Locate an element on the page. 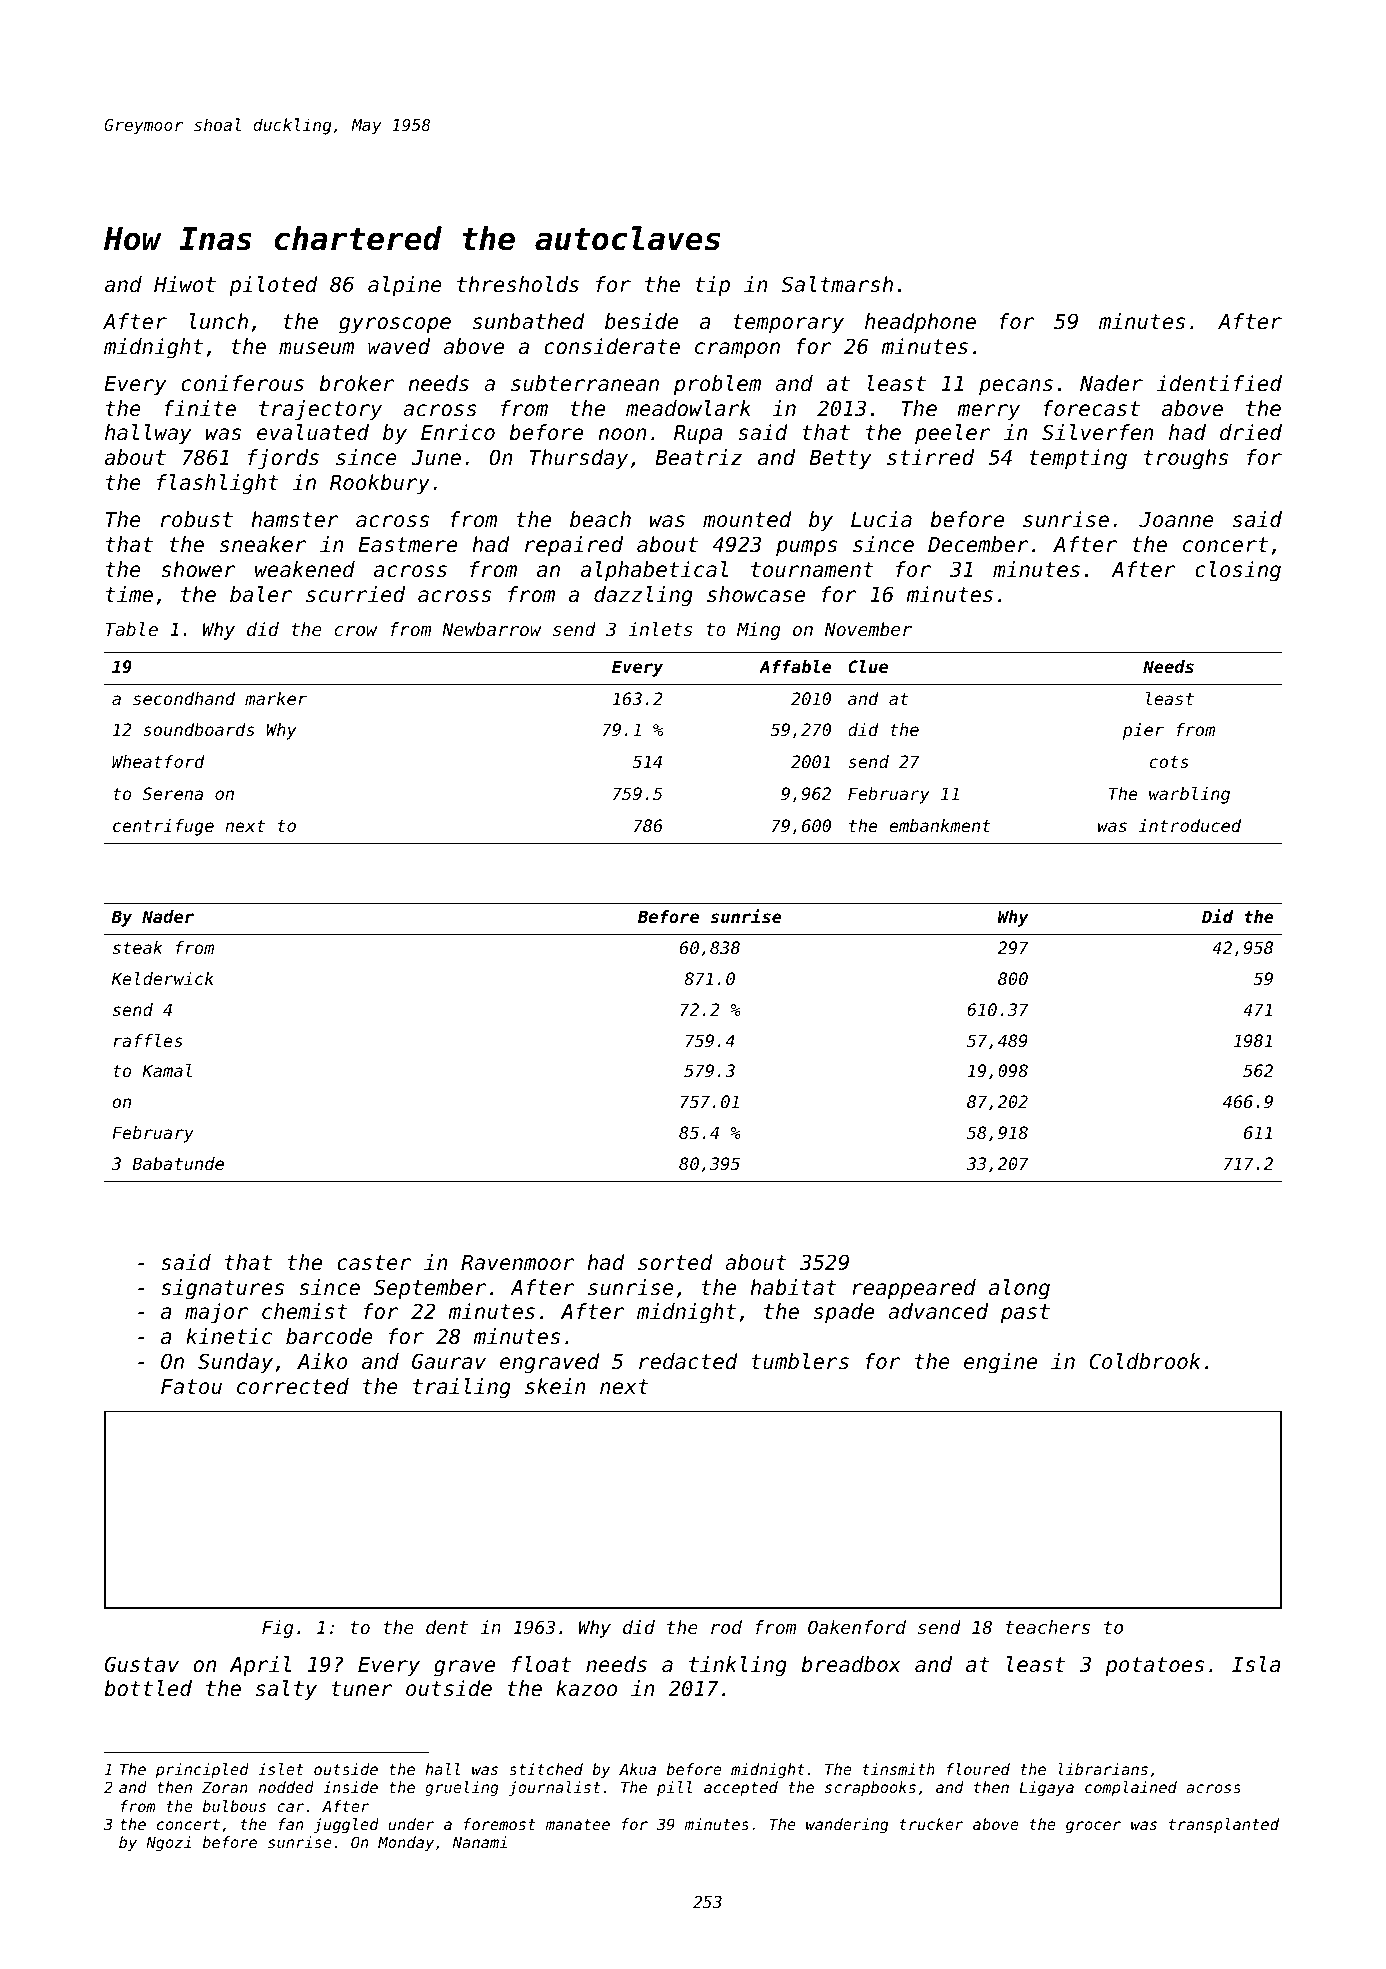 This page has width=1386, height=1969. introduced is located at coordinates (1190, 825).
